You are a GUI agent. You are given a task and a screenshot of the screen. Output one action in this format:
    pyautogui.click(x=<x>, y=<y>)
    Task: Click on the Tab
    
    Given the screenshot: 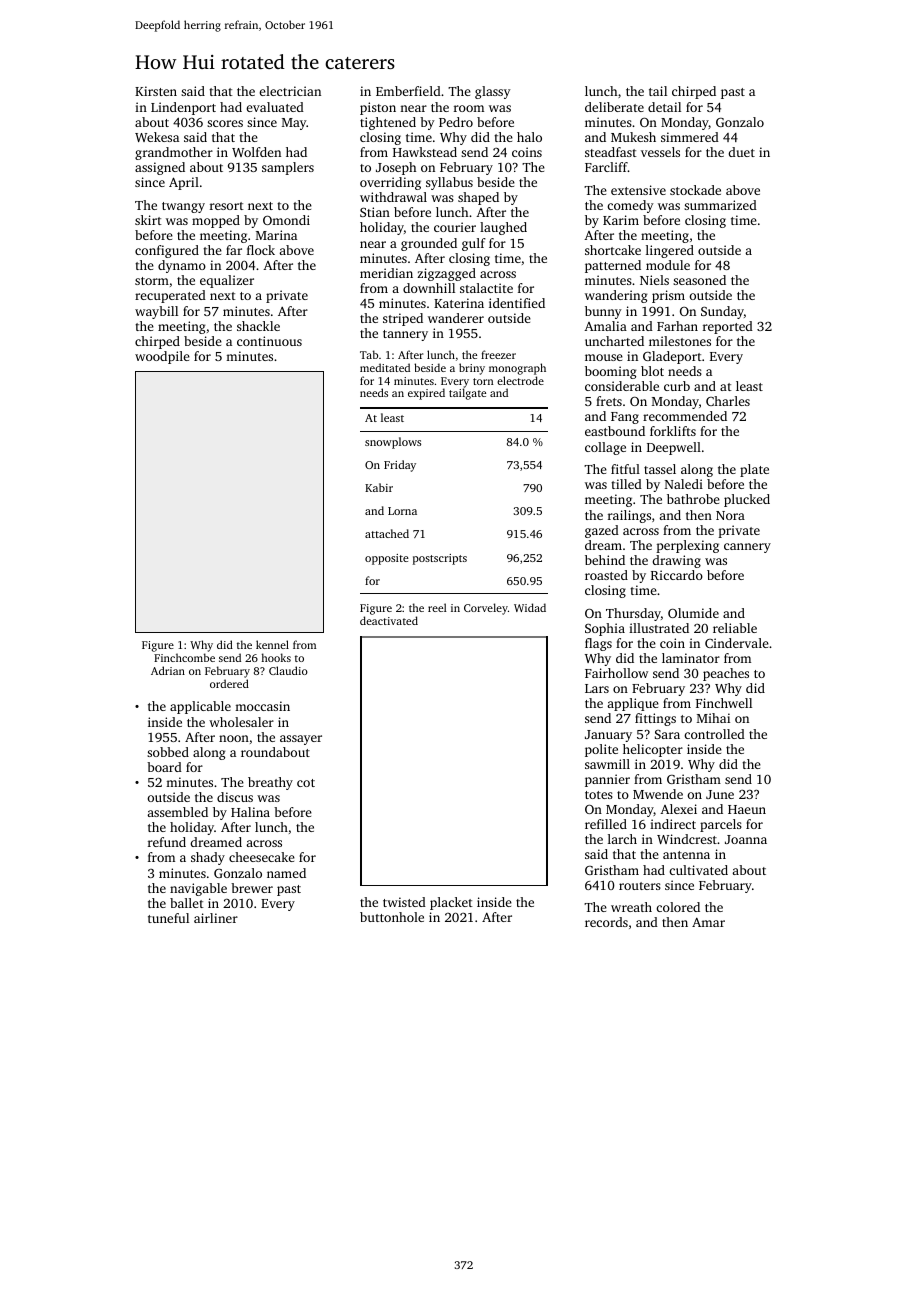 What is the action you would take?
    pyautogui.click(x=369, y=354)
